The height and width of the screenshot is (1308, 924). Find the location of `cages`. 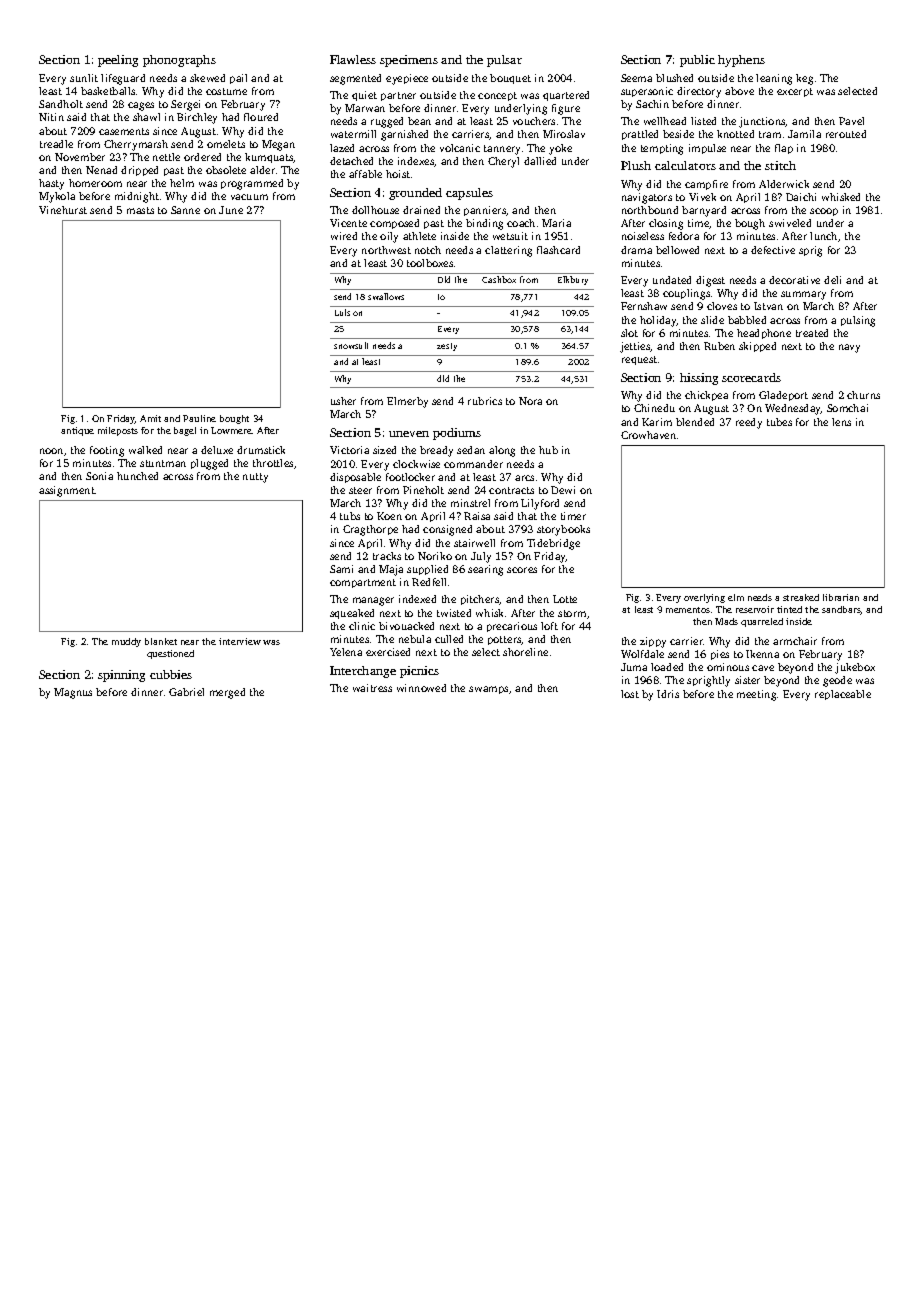

cages is located at coordinates (141, 106).
